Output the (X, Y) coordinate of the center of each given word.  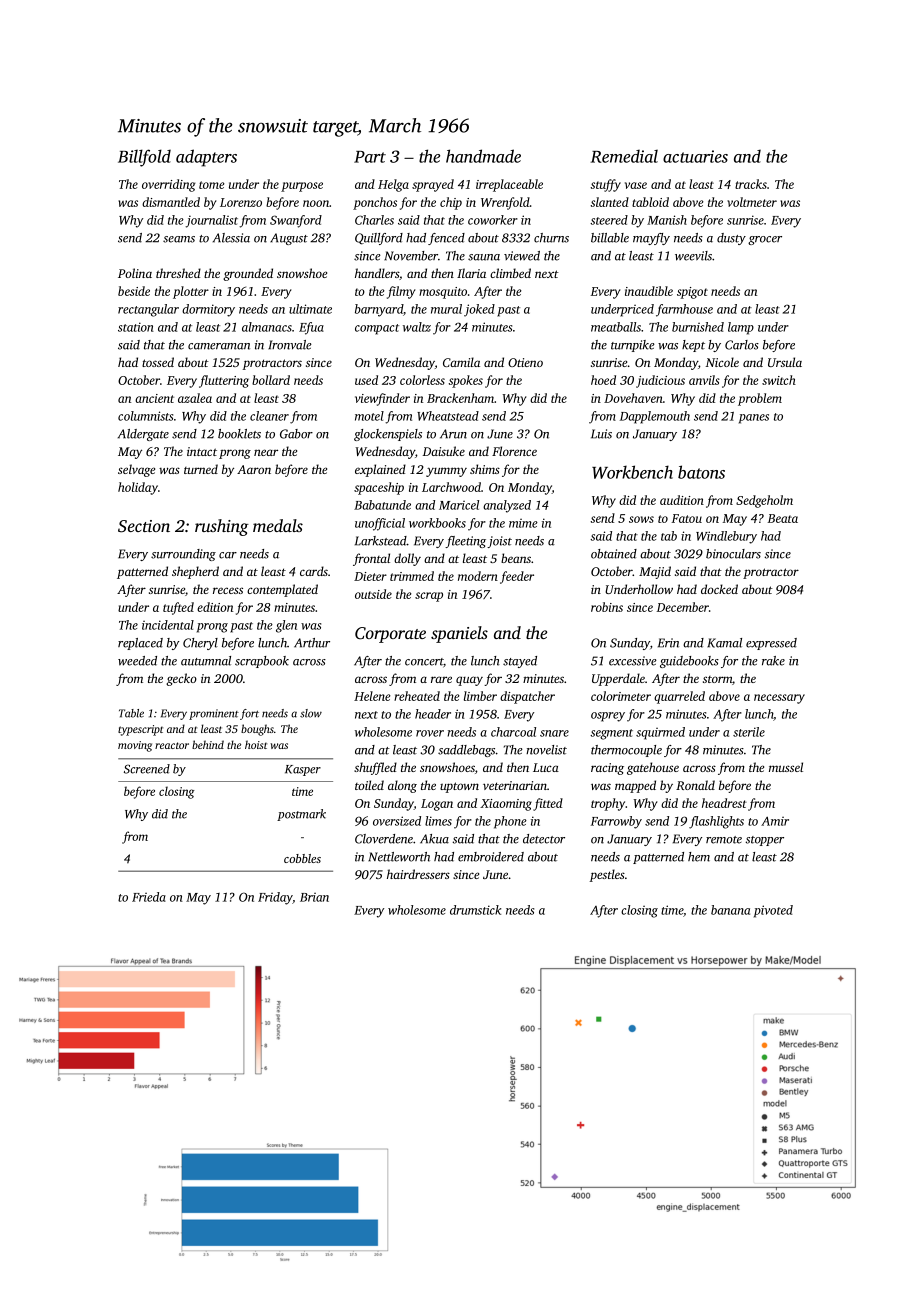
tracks (751, 184)
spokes (466, 381)
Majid (655, 572)
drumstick (475, 910)
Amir (775, 821)
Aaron (254, 469)
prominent (214, 714)
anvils (704, 380)
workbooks (437, 523)
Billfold (144, 158)
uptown (459, 787)
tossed (158, 362)
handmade (483, 156)
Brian (314, 897)
